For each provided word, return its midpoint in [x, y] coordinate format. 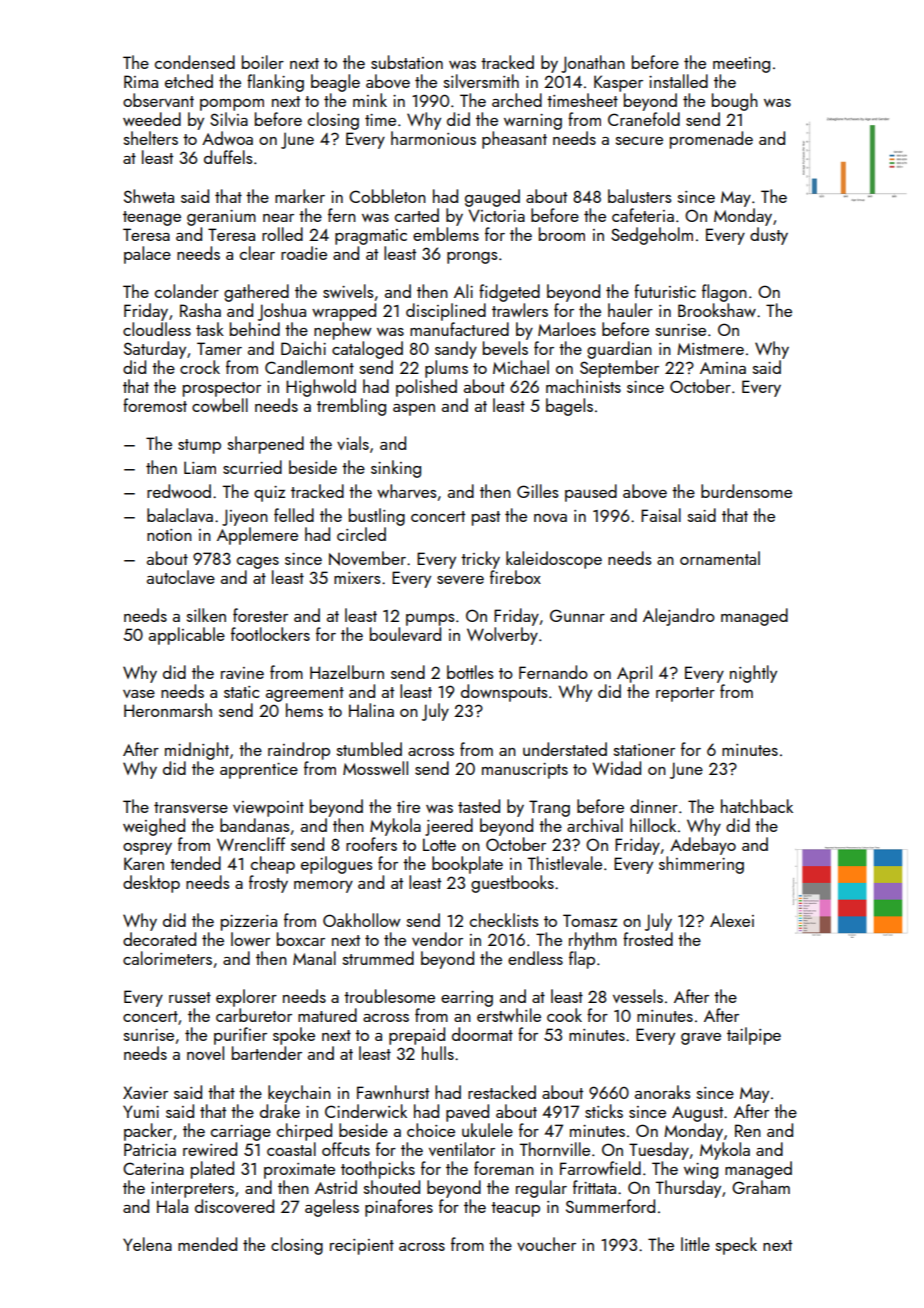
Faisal [661, 515]
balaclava [180, 515]
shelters [151, 138]
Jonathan [593, 64]
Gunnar [577, 615]
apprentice [259, 771]
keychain [299, 1094]
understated [565, 749]
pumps [430, 620]
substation [407, 62]
